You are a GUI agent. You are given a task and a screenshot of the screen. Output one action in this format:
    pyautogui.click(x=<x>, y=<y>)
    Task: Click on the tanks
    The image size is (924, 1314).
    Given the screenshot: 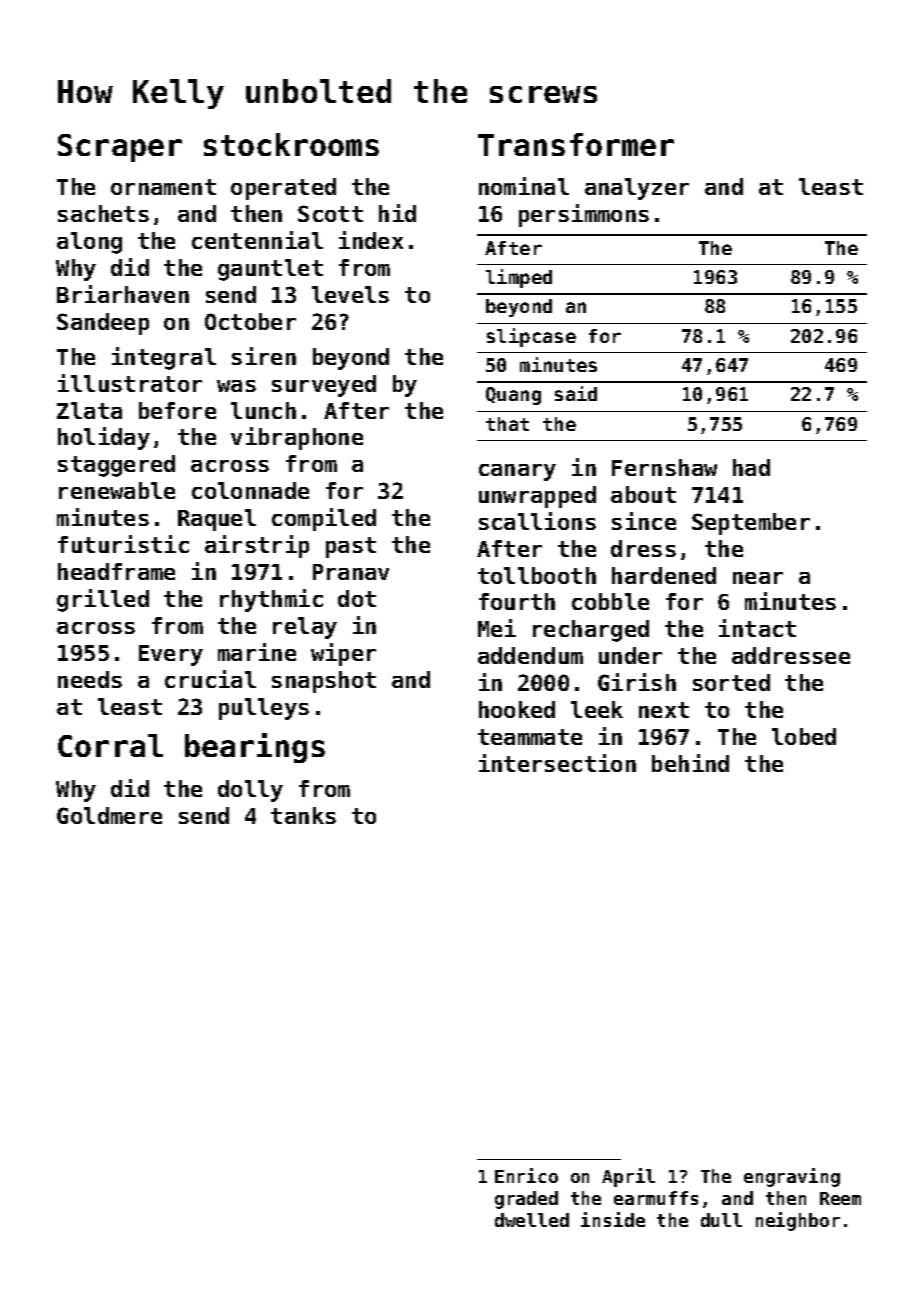 What is the action you would take?
    pyautogui.click(x=303, y=815)
